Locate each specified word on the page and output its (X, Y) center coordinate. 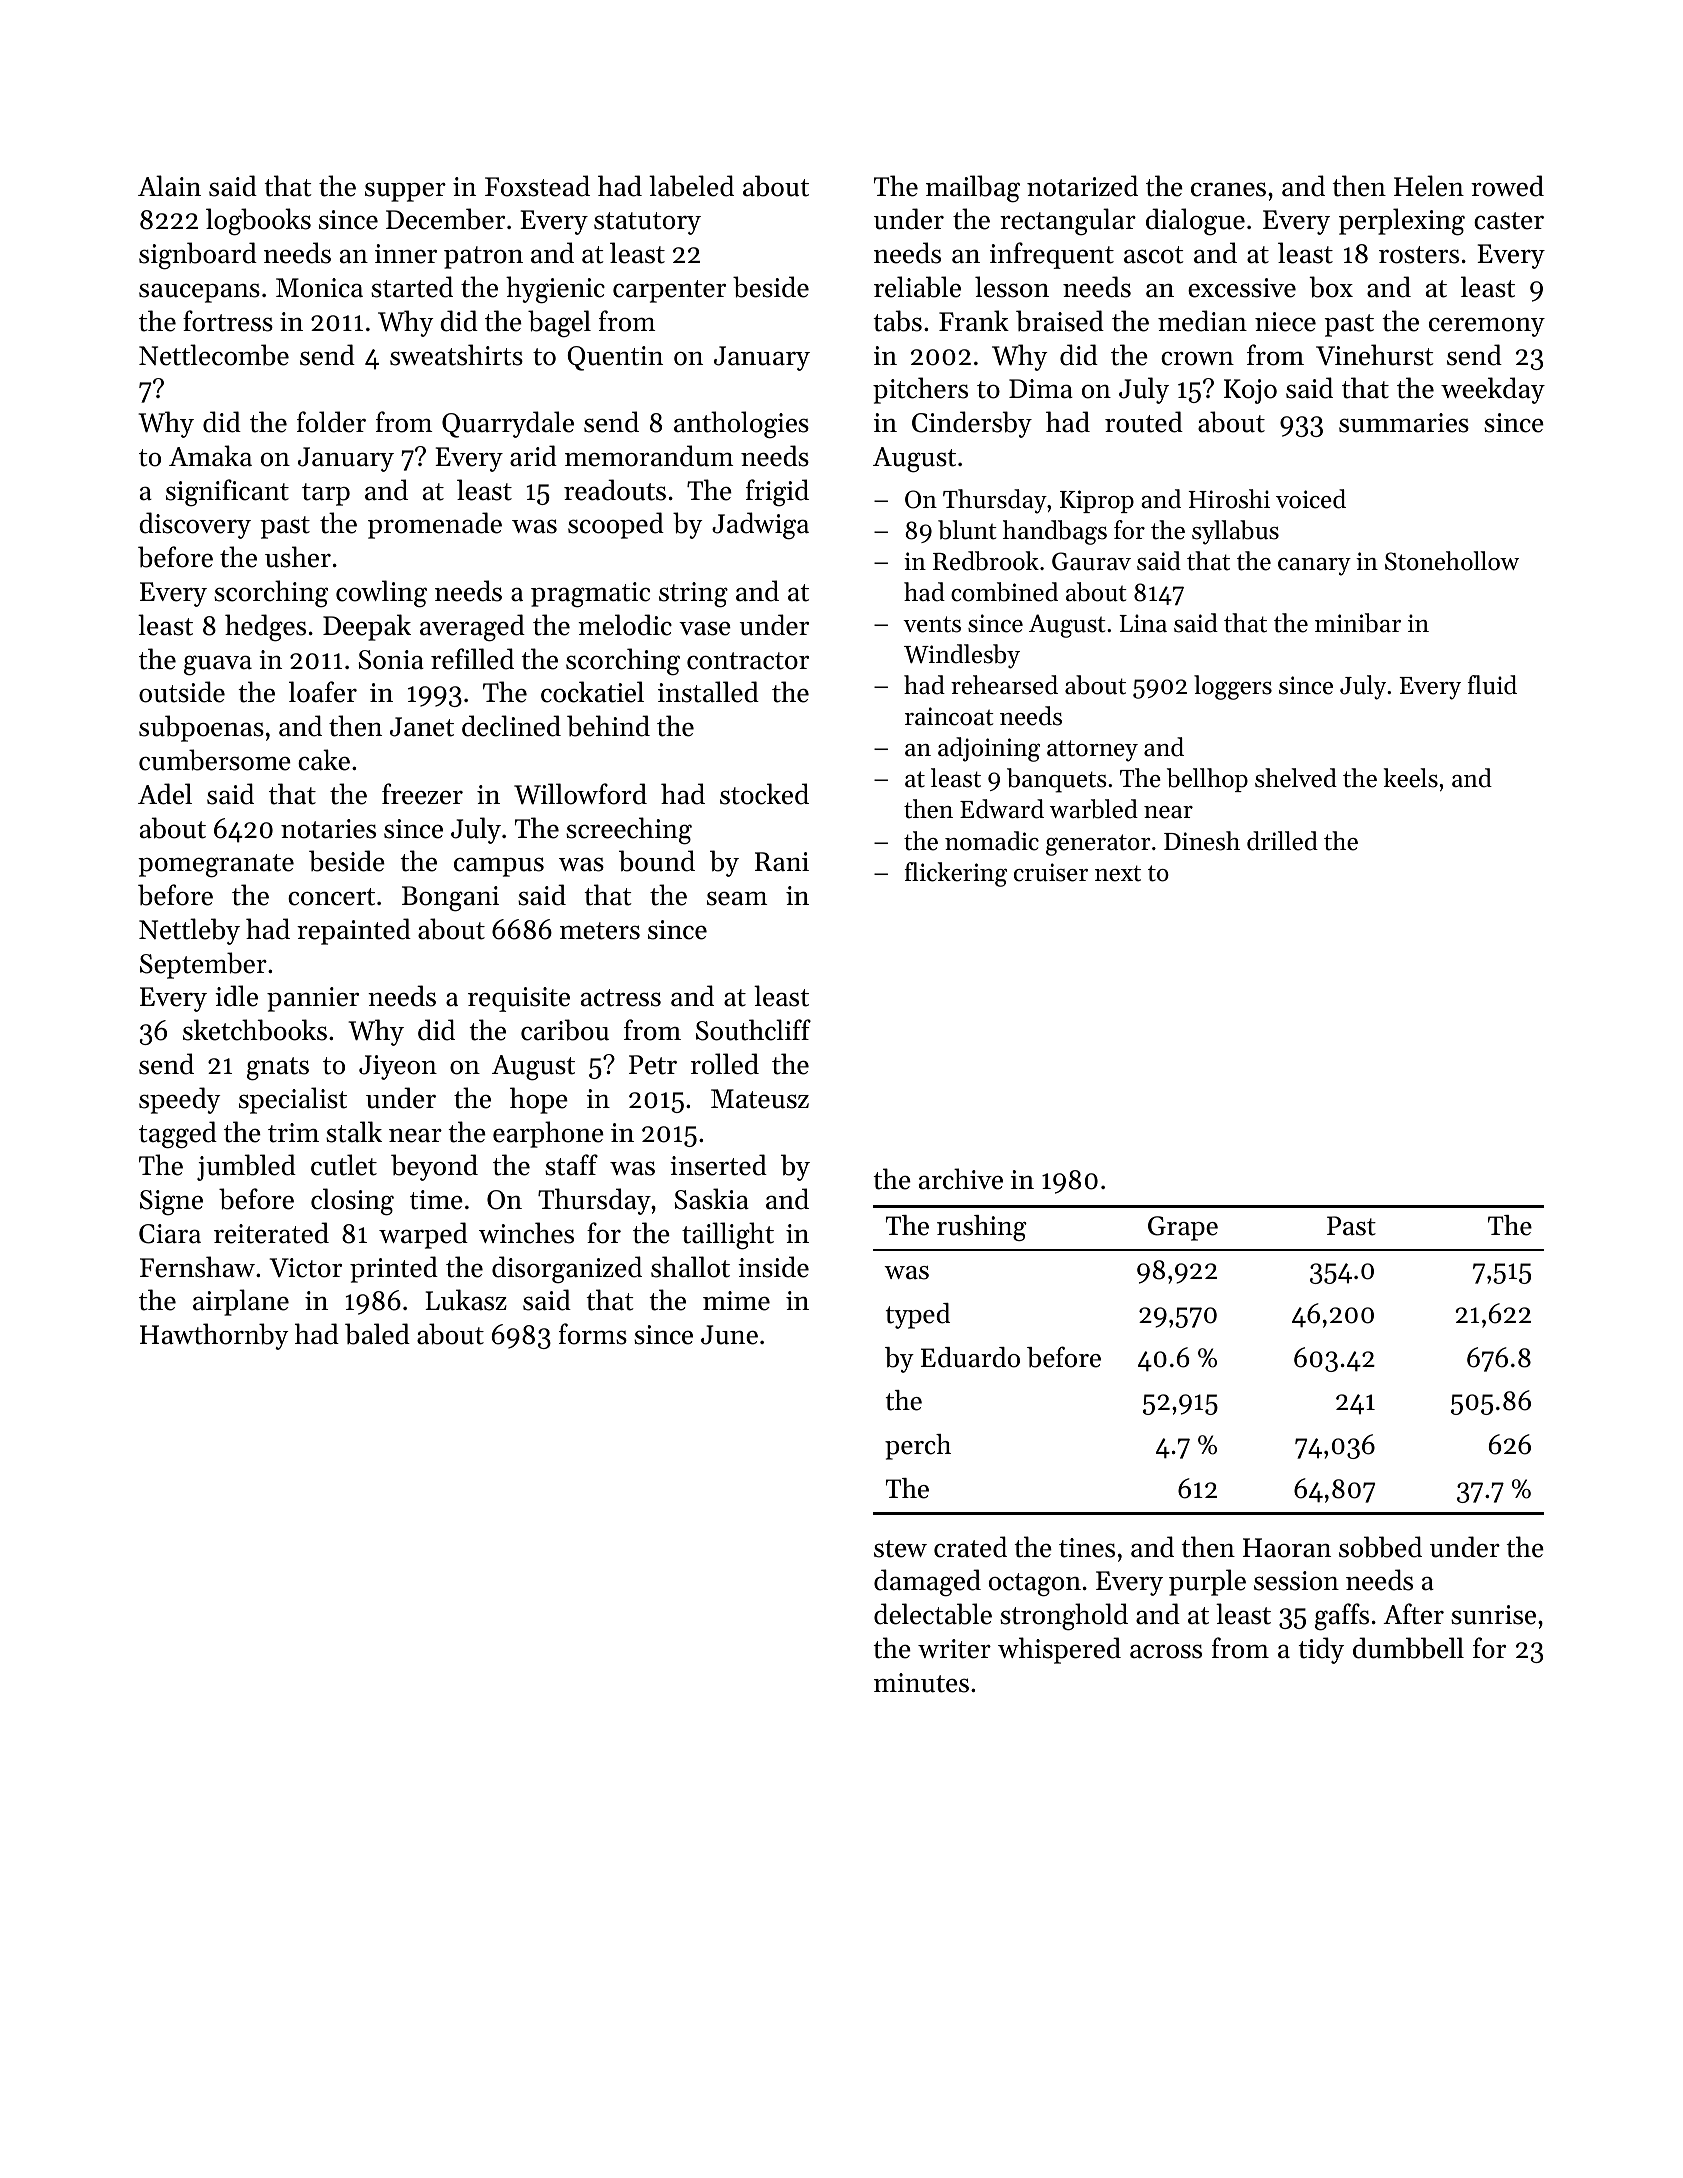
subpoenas (201, 728)
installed (708, 692)
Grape (1183, 1228)
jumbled (246, 1167)
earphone (548, 1134)
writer (954, 1649)
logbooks (258, 222)
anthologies (741, 424)
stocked (764, 794)
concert (331, 897)
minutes (921, 1683)
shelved (1296, 778)
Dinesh (1202, 841)
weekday (1493, 390)
